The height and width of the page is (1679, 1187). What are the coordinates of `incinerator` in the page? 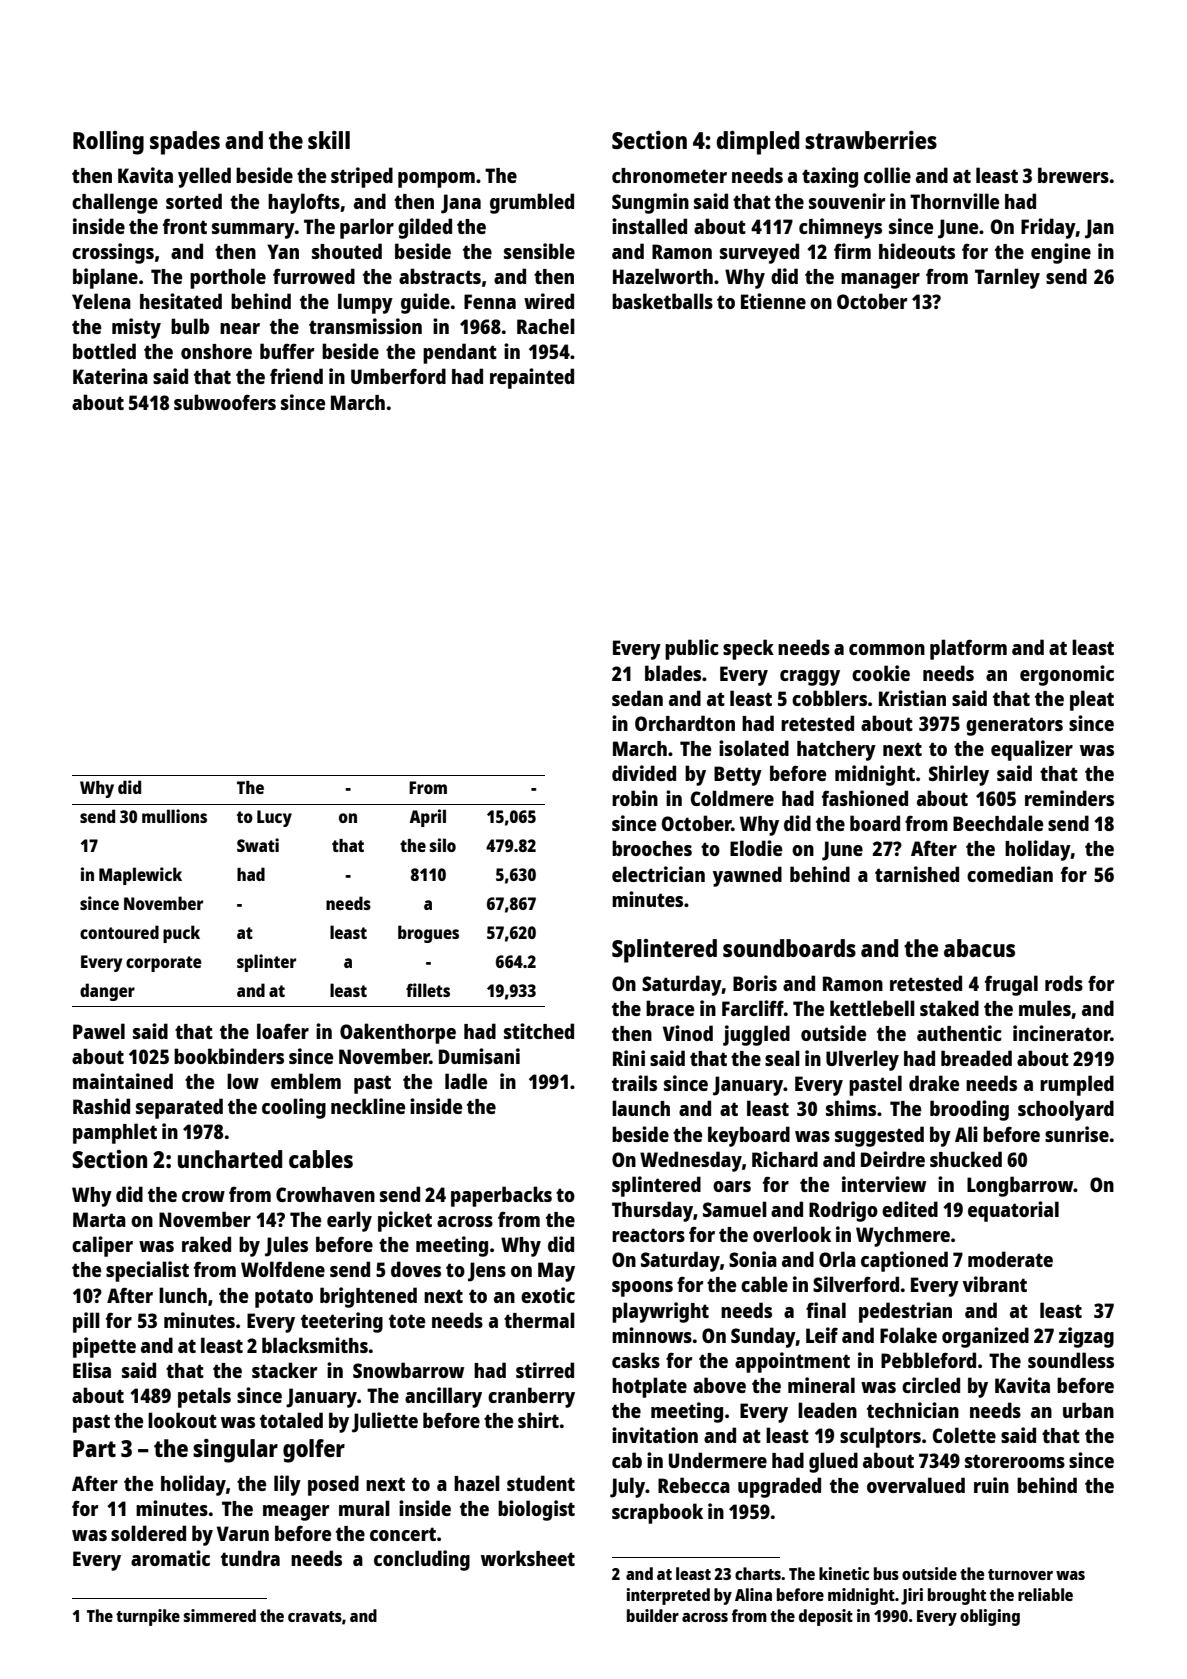 It's located at (1062, 1033).
